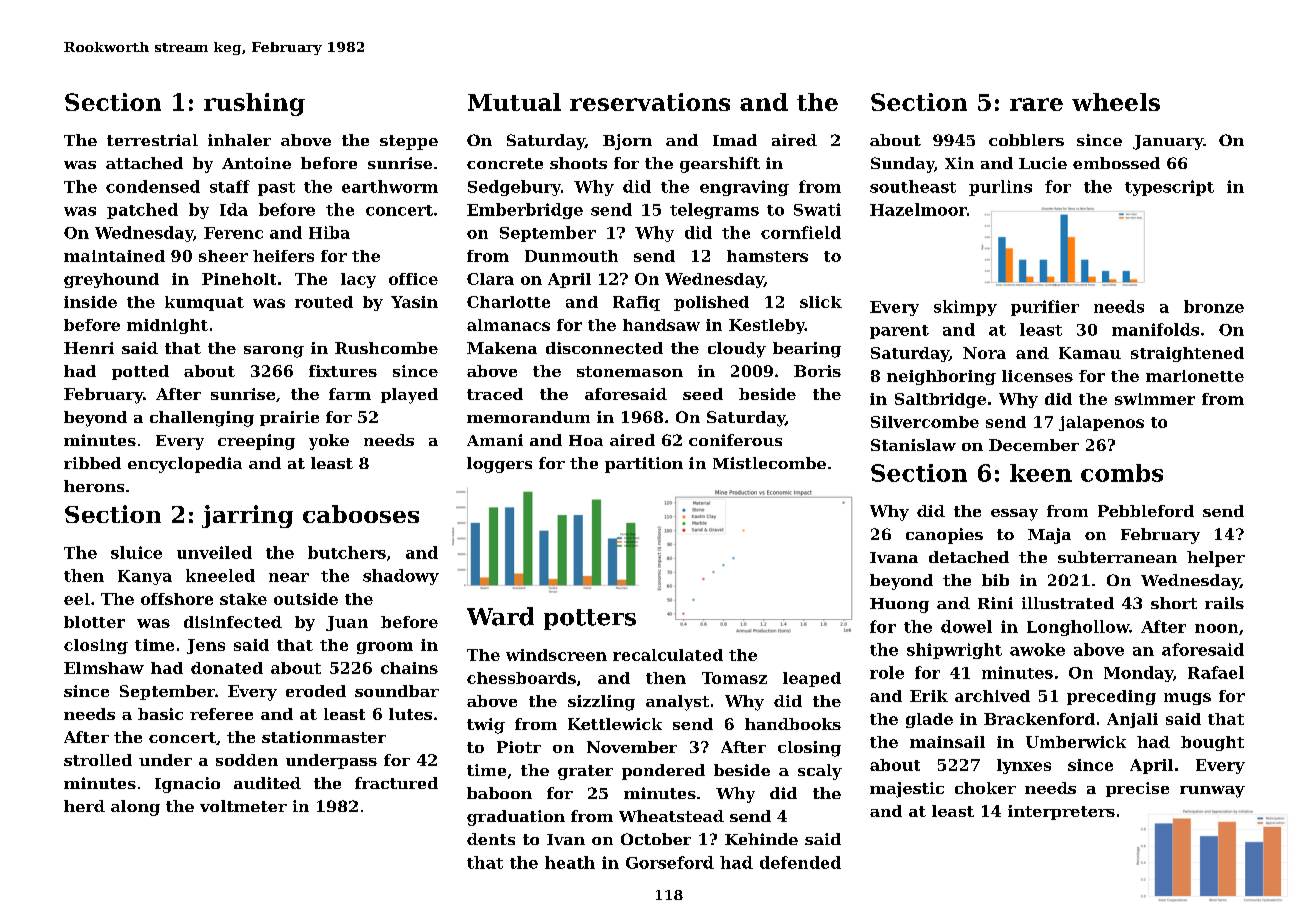 The width and height of the screenshot is (1308, 924). What do you see at coordinates (94, 622) in the screenshot?
I see `blotter` at bounding box center [94, 622].
